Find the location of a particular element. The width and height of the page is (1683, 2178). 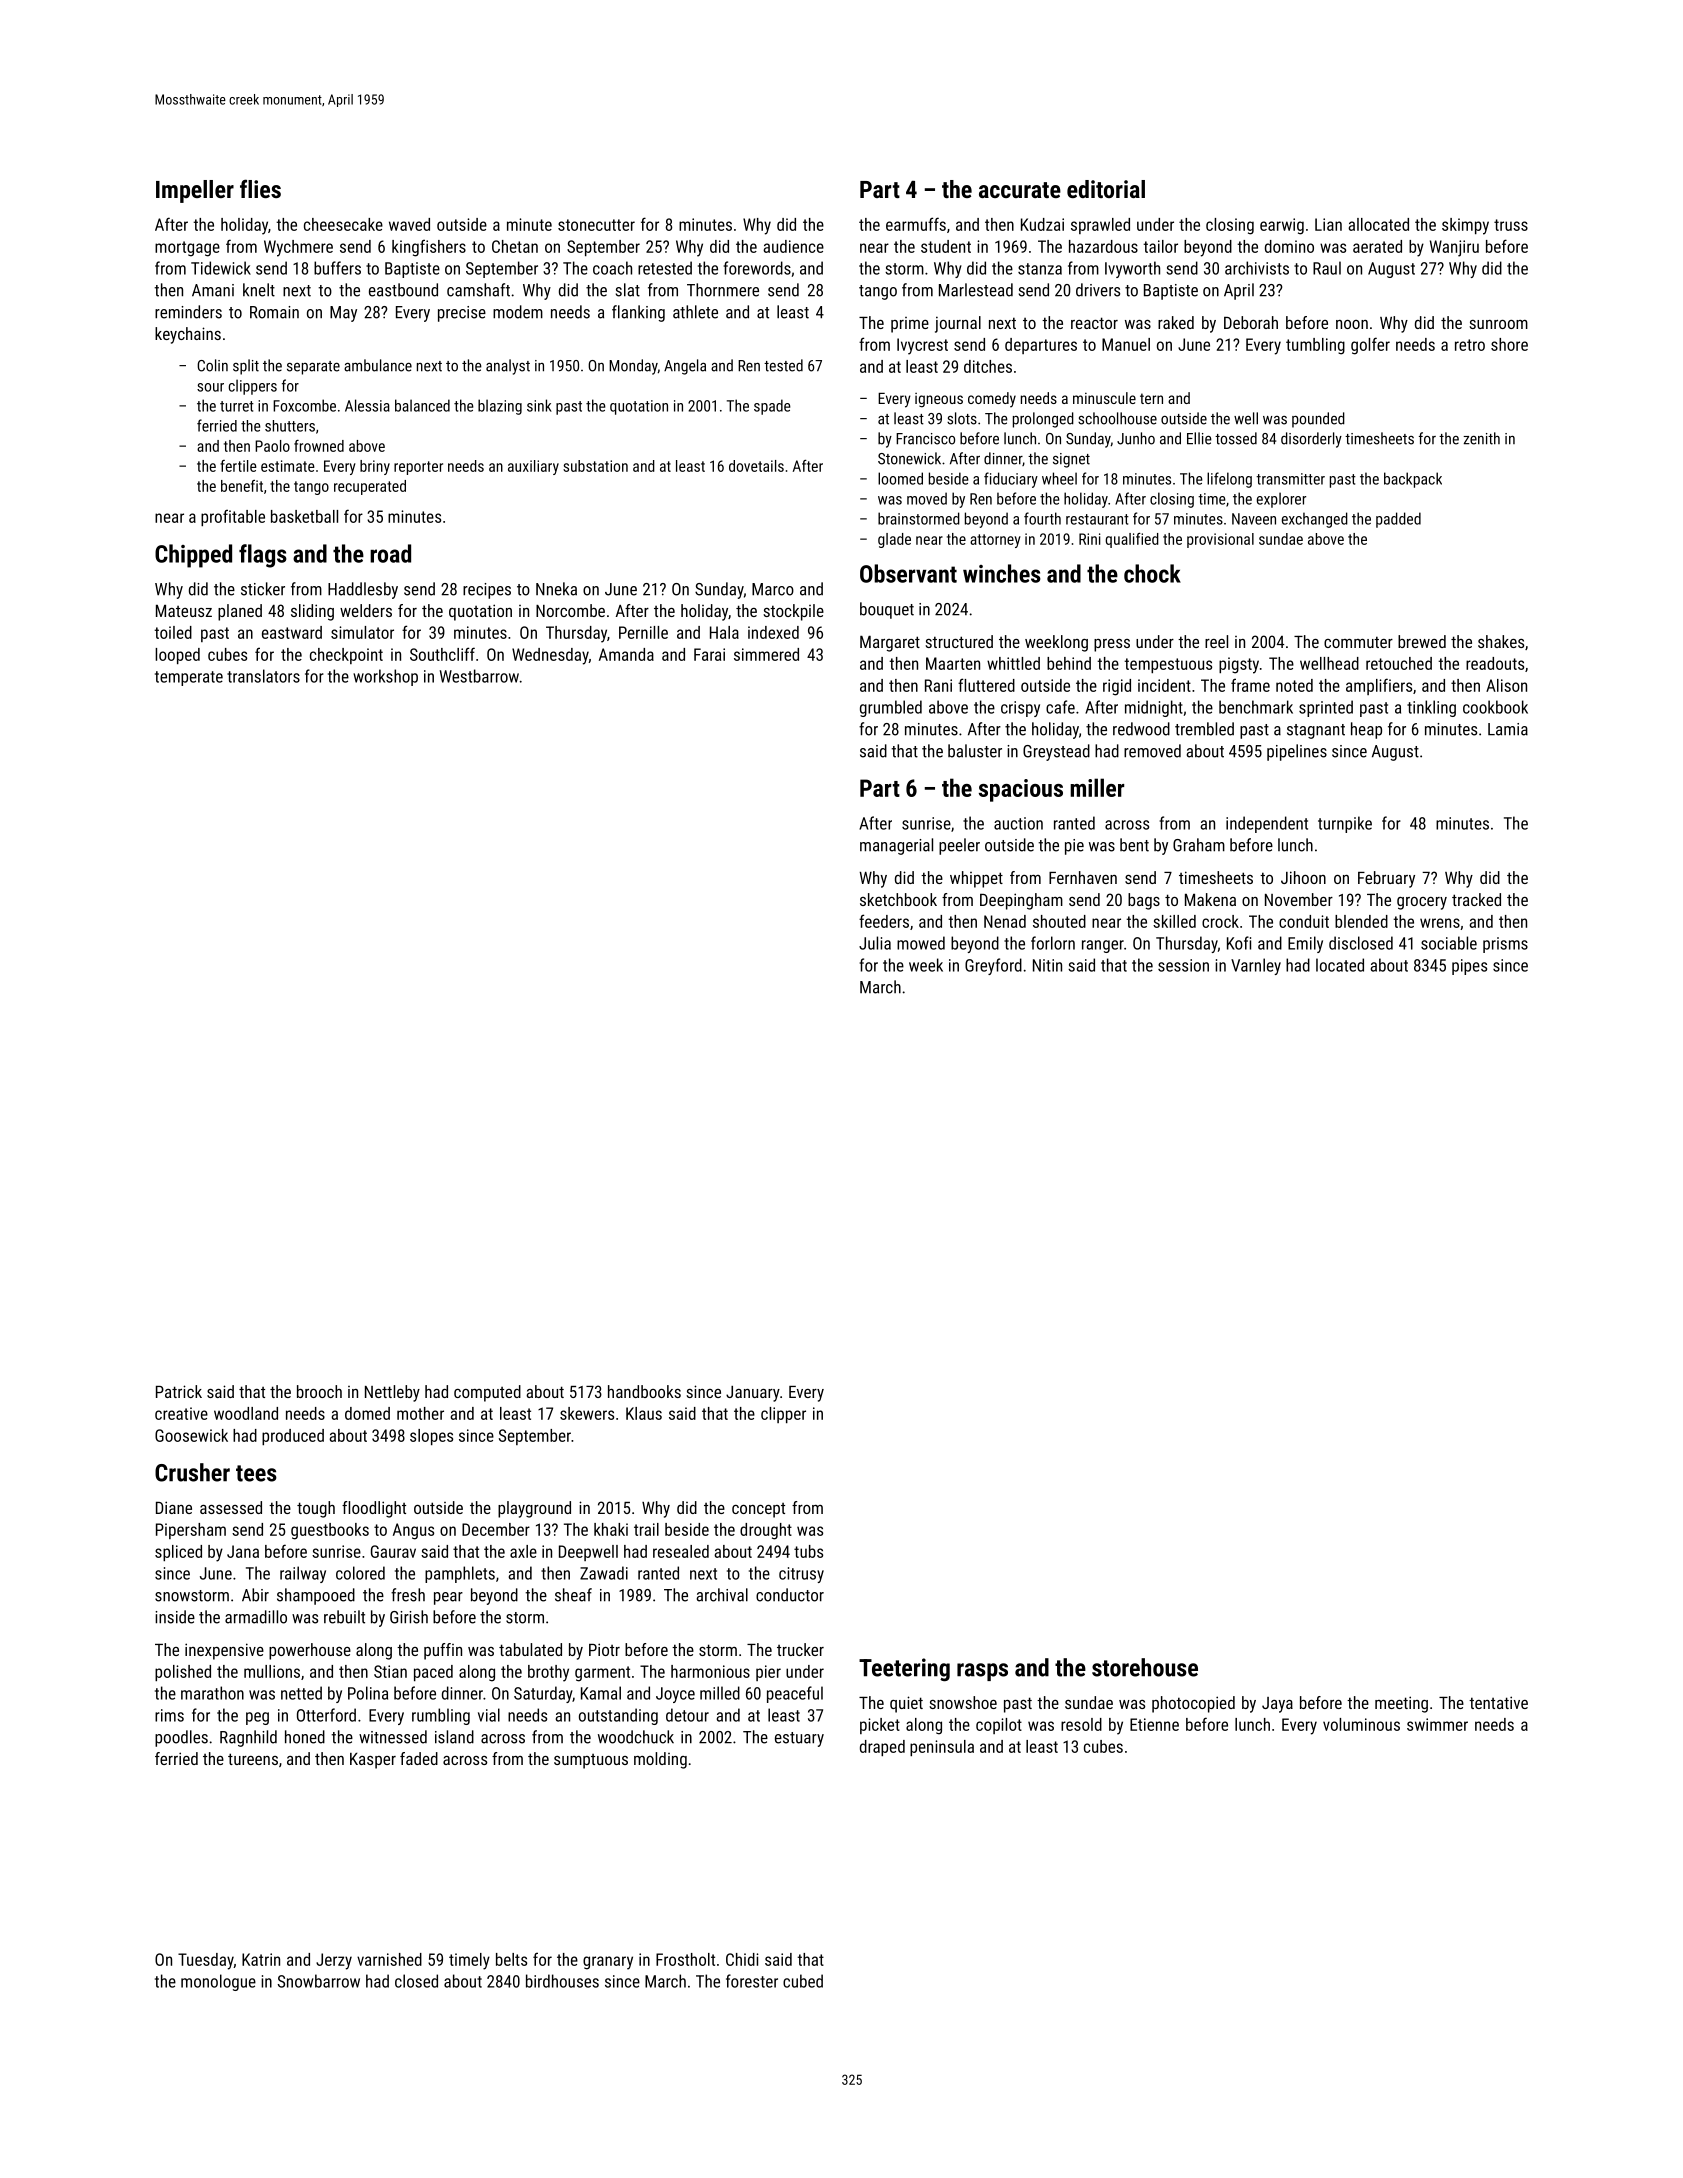

skimpy is located at coordinates (1465, 226).
